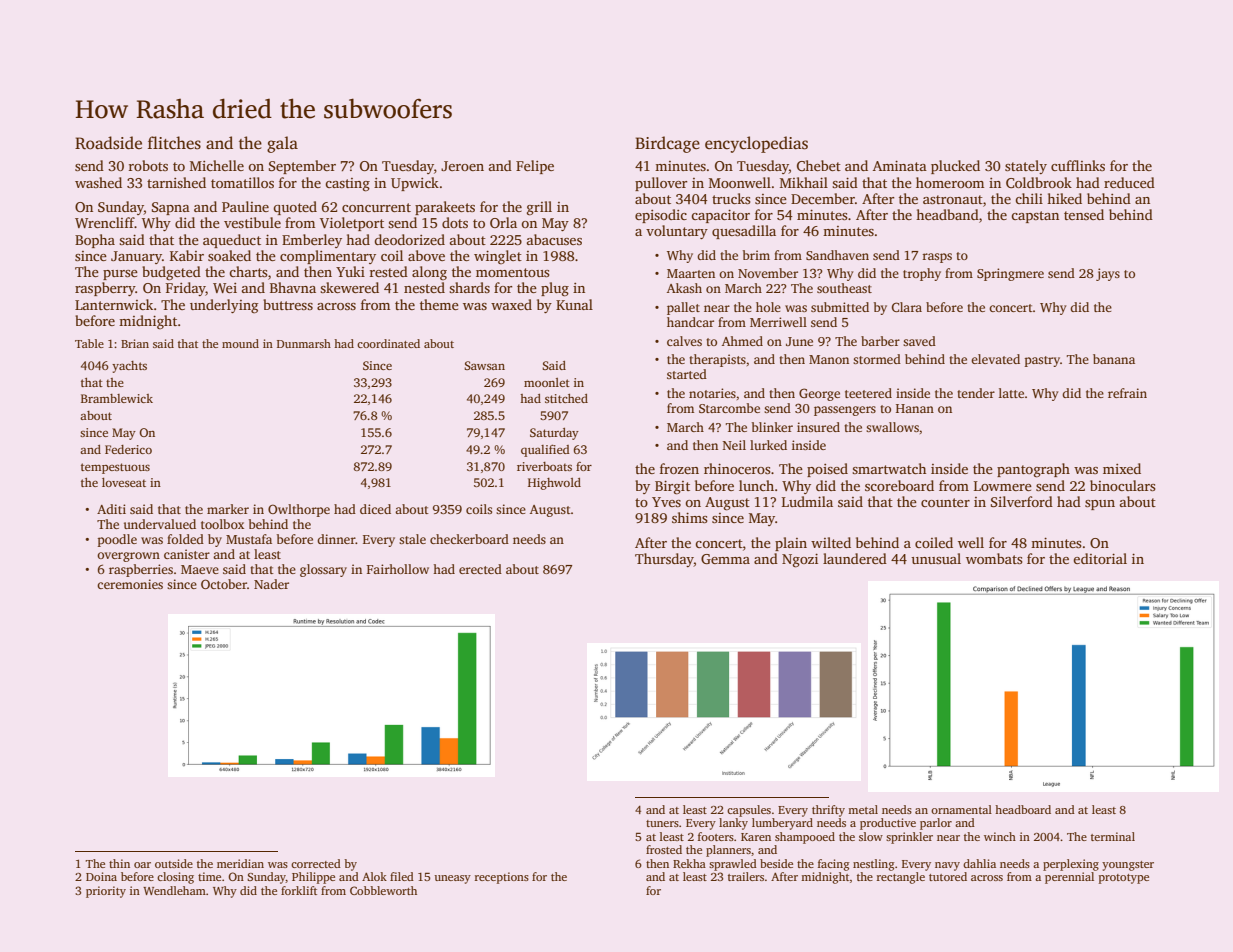 This screenshot has height=952, width=1233. I want to click on capsules, so click(749, 811).
